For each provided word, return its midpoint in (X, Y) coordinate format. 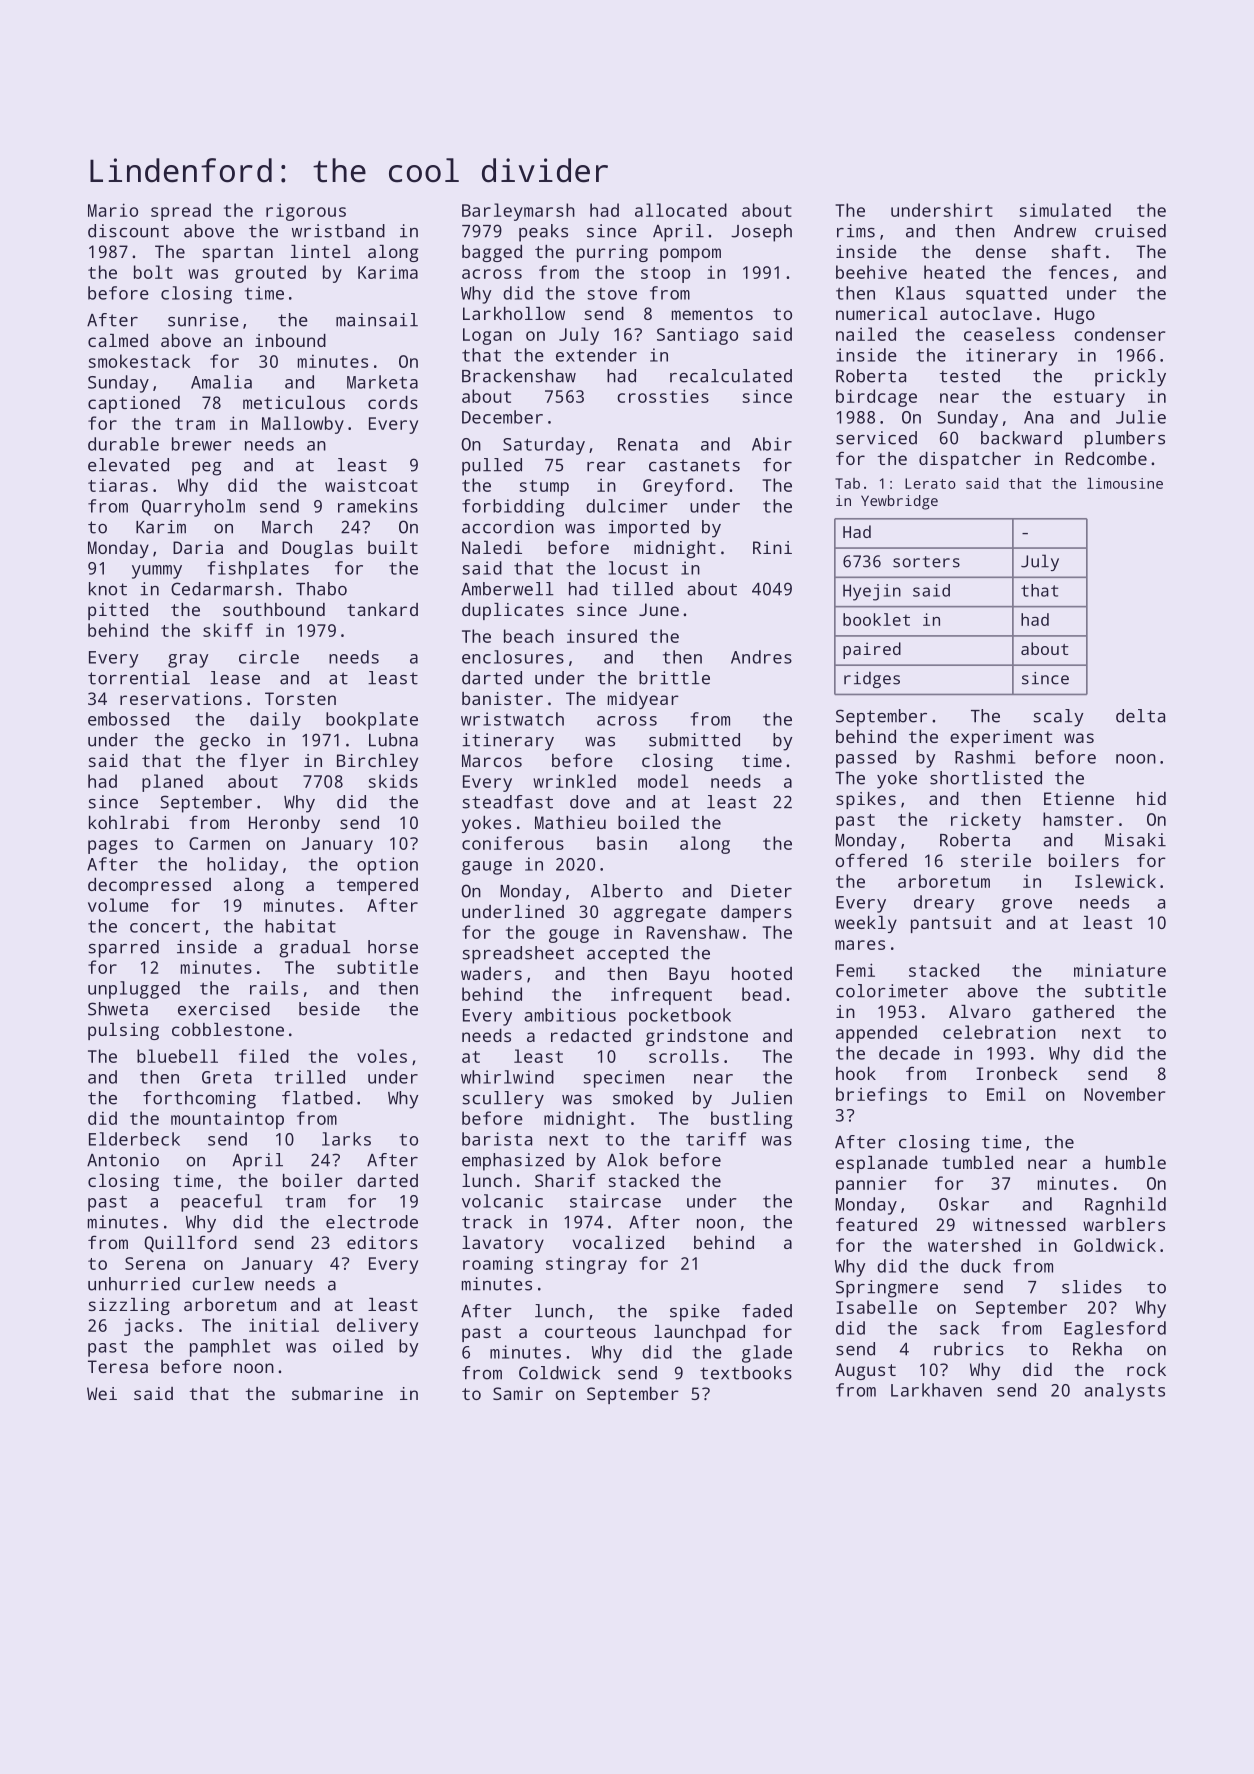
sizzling (129, 1306)
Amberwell (507, 589)
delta (1140, 716)
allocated (681, 210)
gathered (1073, 1013)
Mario (113, 210)
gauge (487, 868)
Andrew (1045, 231)
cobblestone (228, 1029)
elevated (128, 465)
